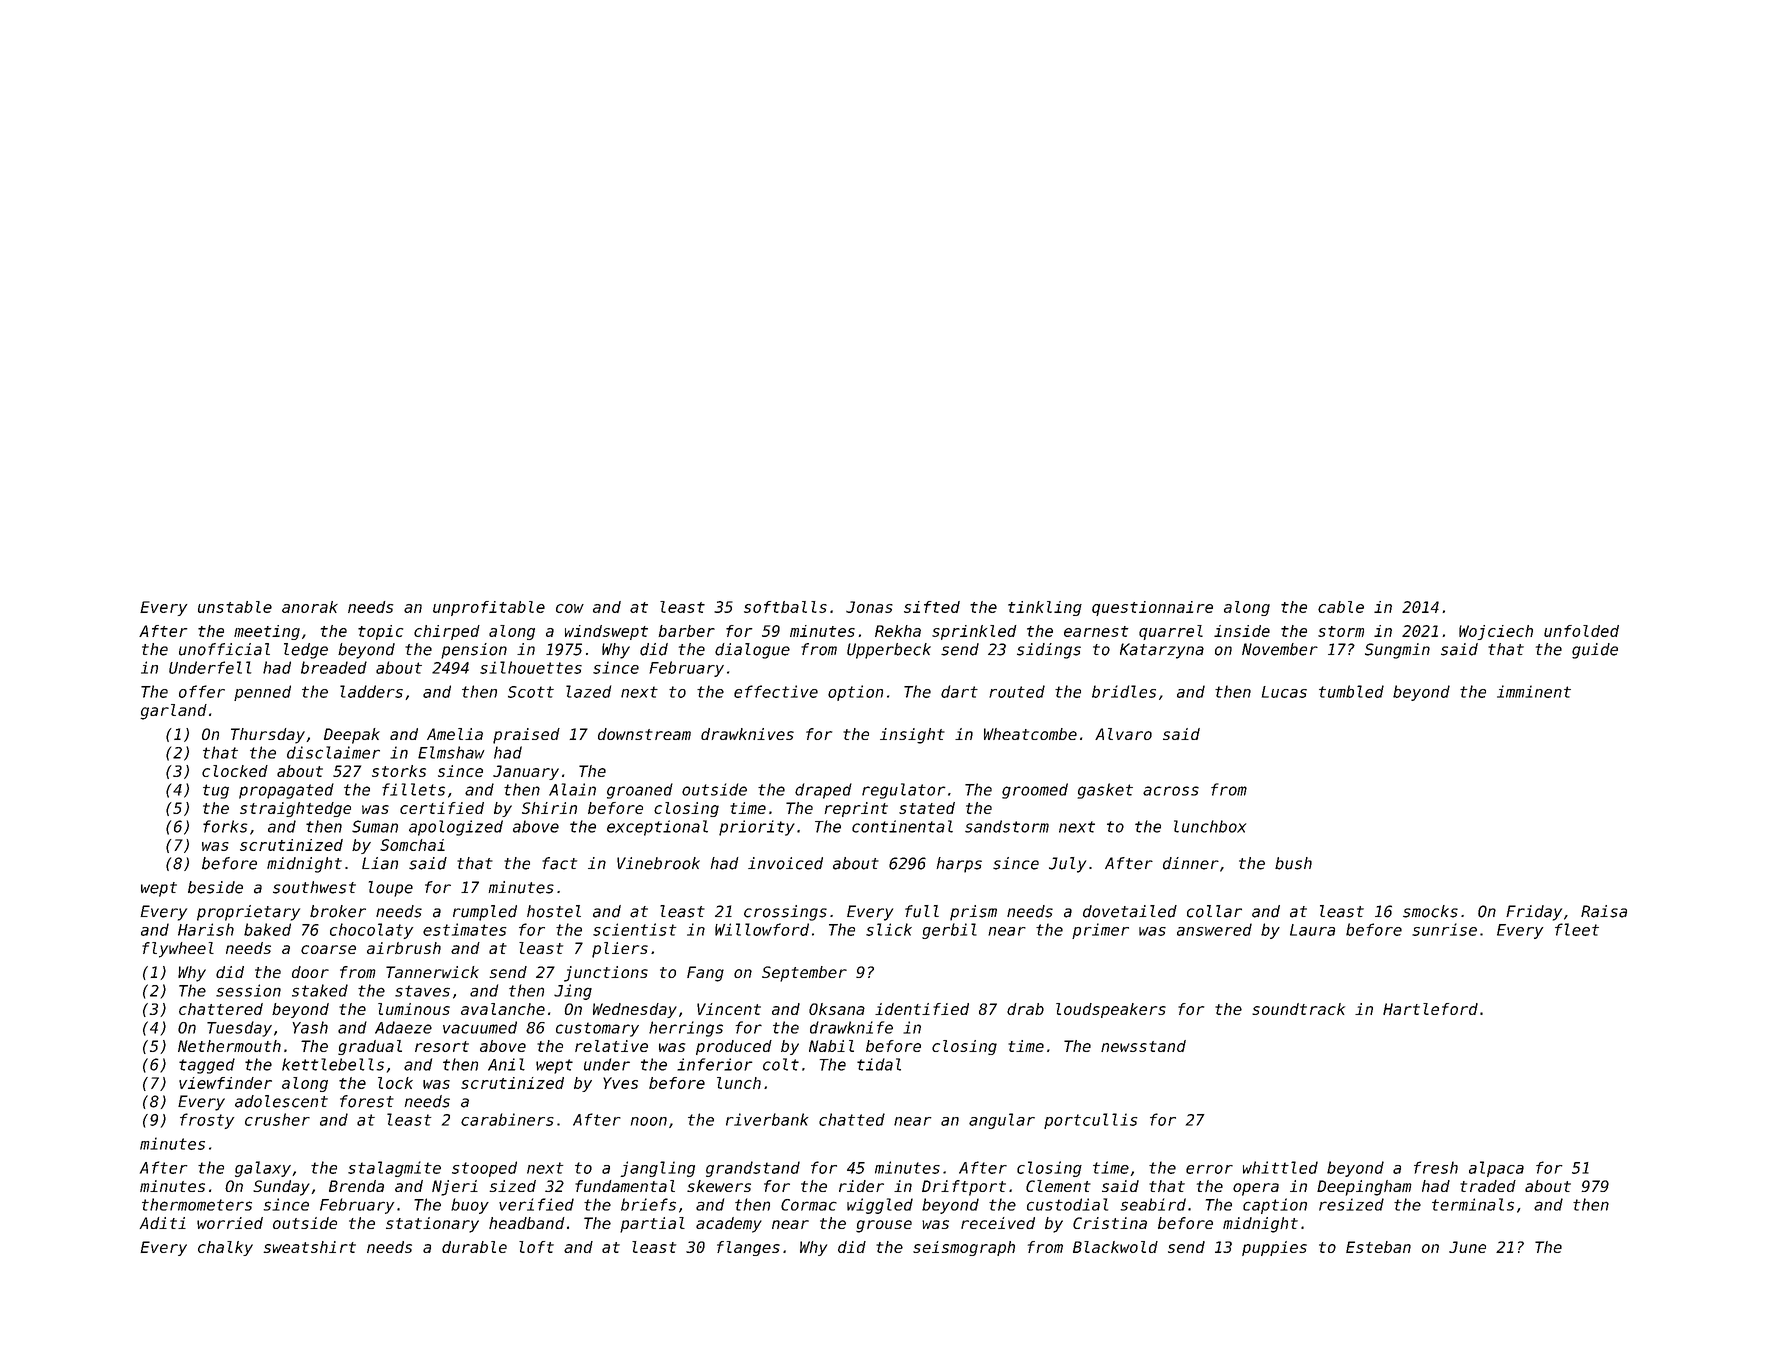 This screenshot has height=1367, width=1770. I want to click on imminent, so click(1534, 691).
